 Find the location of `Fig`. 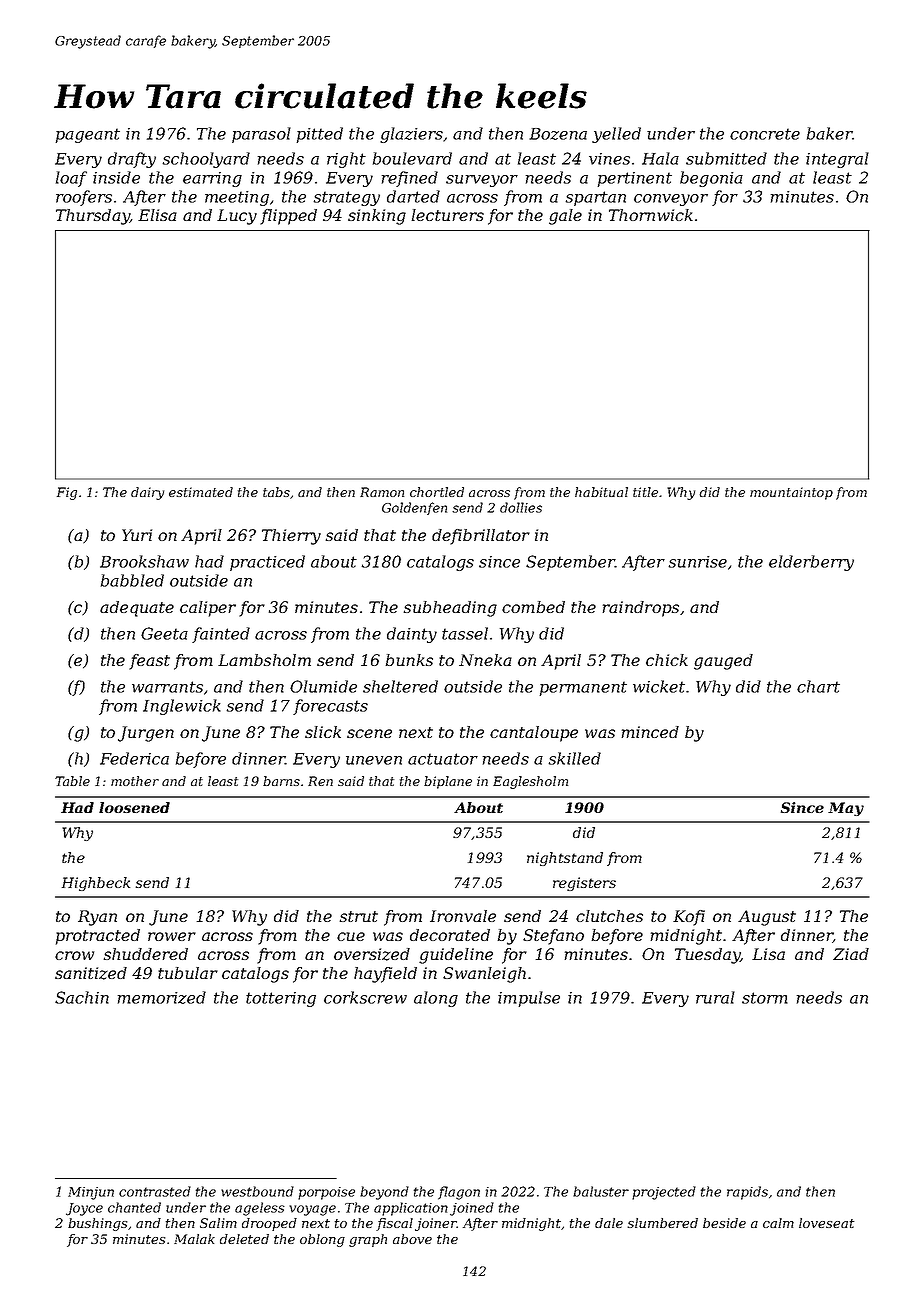

Fig is located at coordinates (67, 493).
